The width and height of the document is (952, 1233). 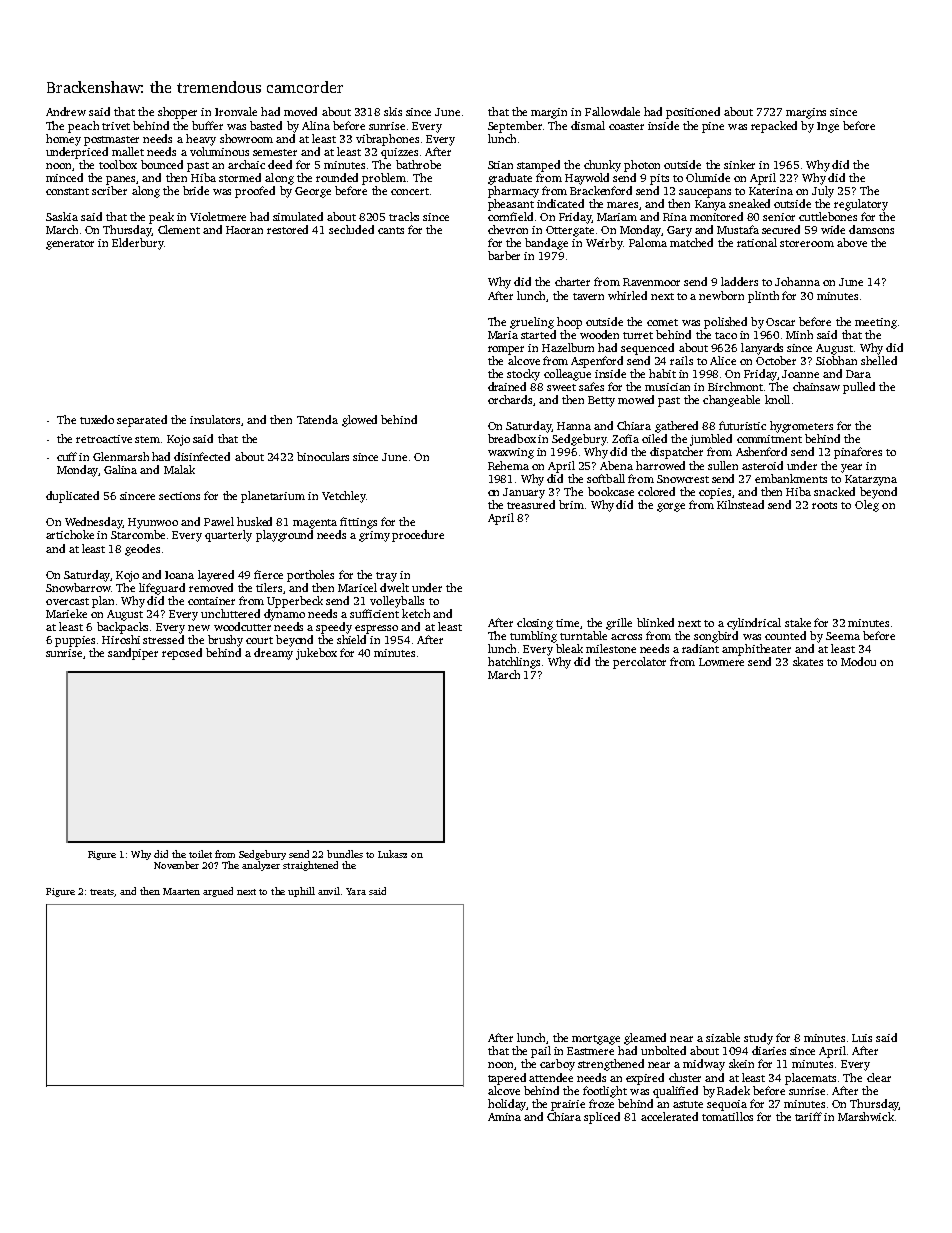 I want to click on peach, so click(x=83, y=127).
